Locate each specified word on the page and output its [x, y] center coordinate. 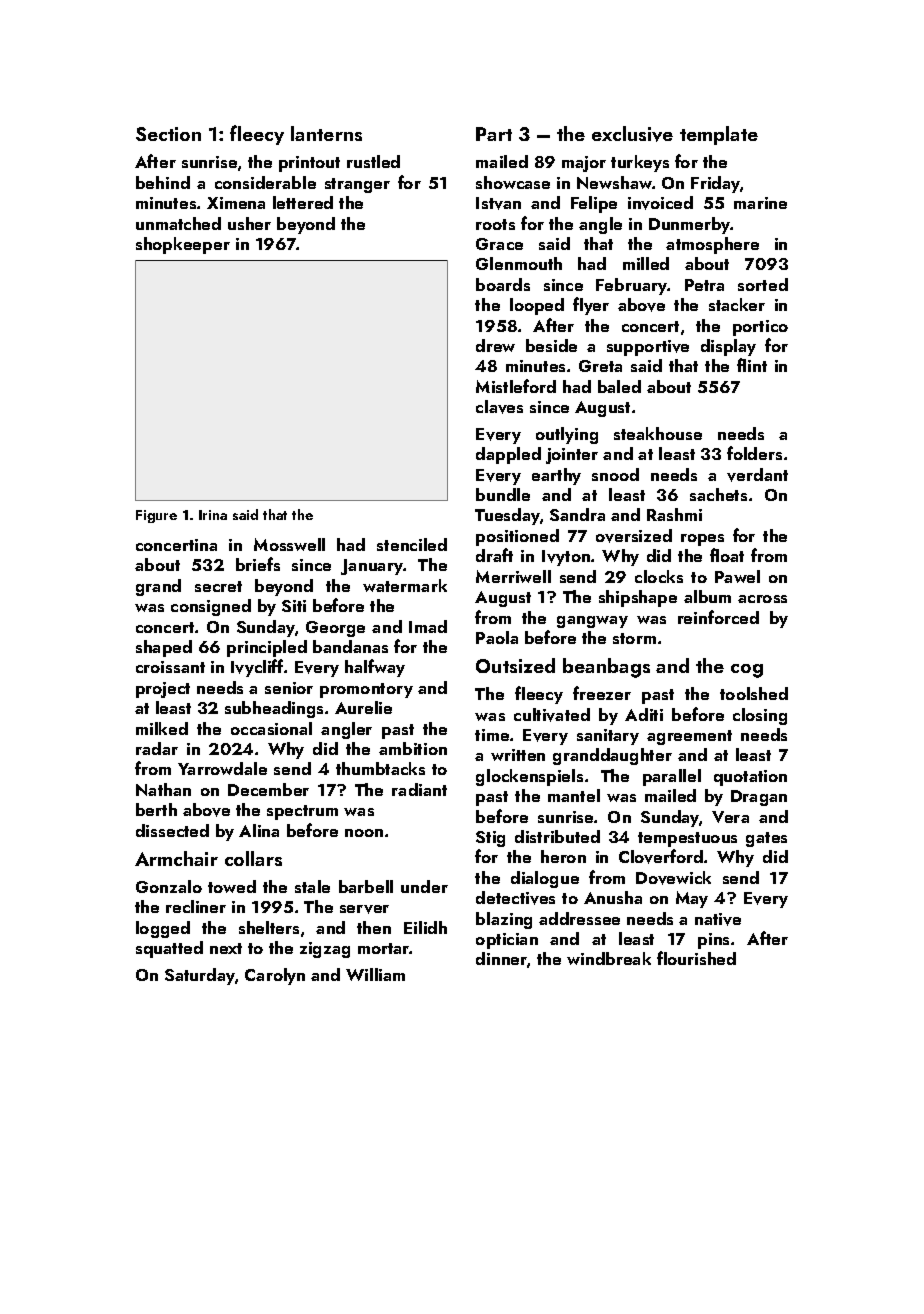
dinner [502, 960]
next [226, 948]
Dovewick [673, 878]
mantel [574, 795]
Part [494, 134]
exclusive [632, 134]
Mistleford [516, 386]
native [718, 919]
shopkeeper [183, 245]
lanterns [326, 133]
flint [752, 365]
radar [157, 748]
